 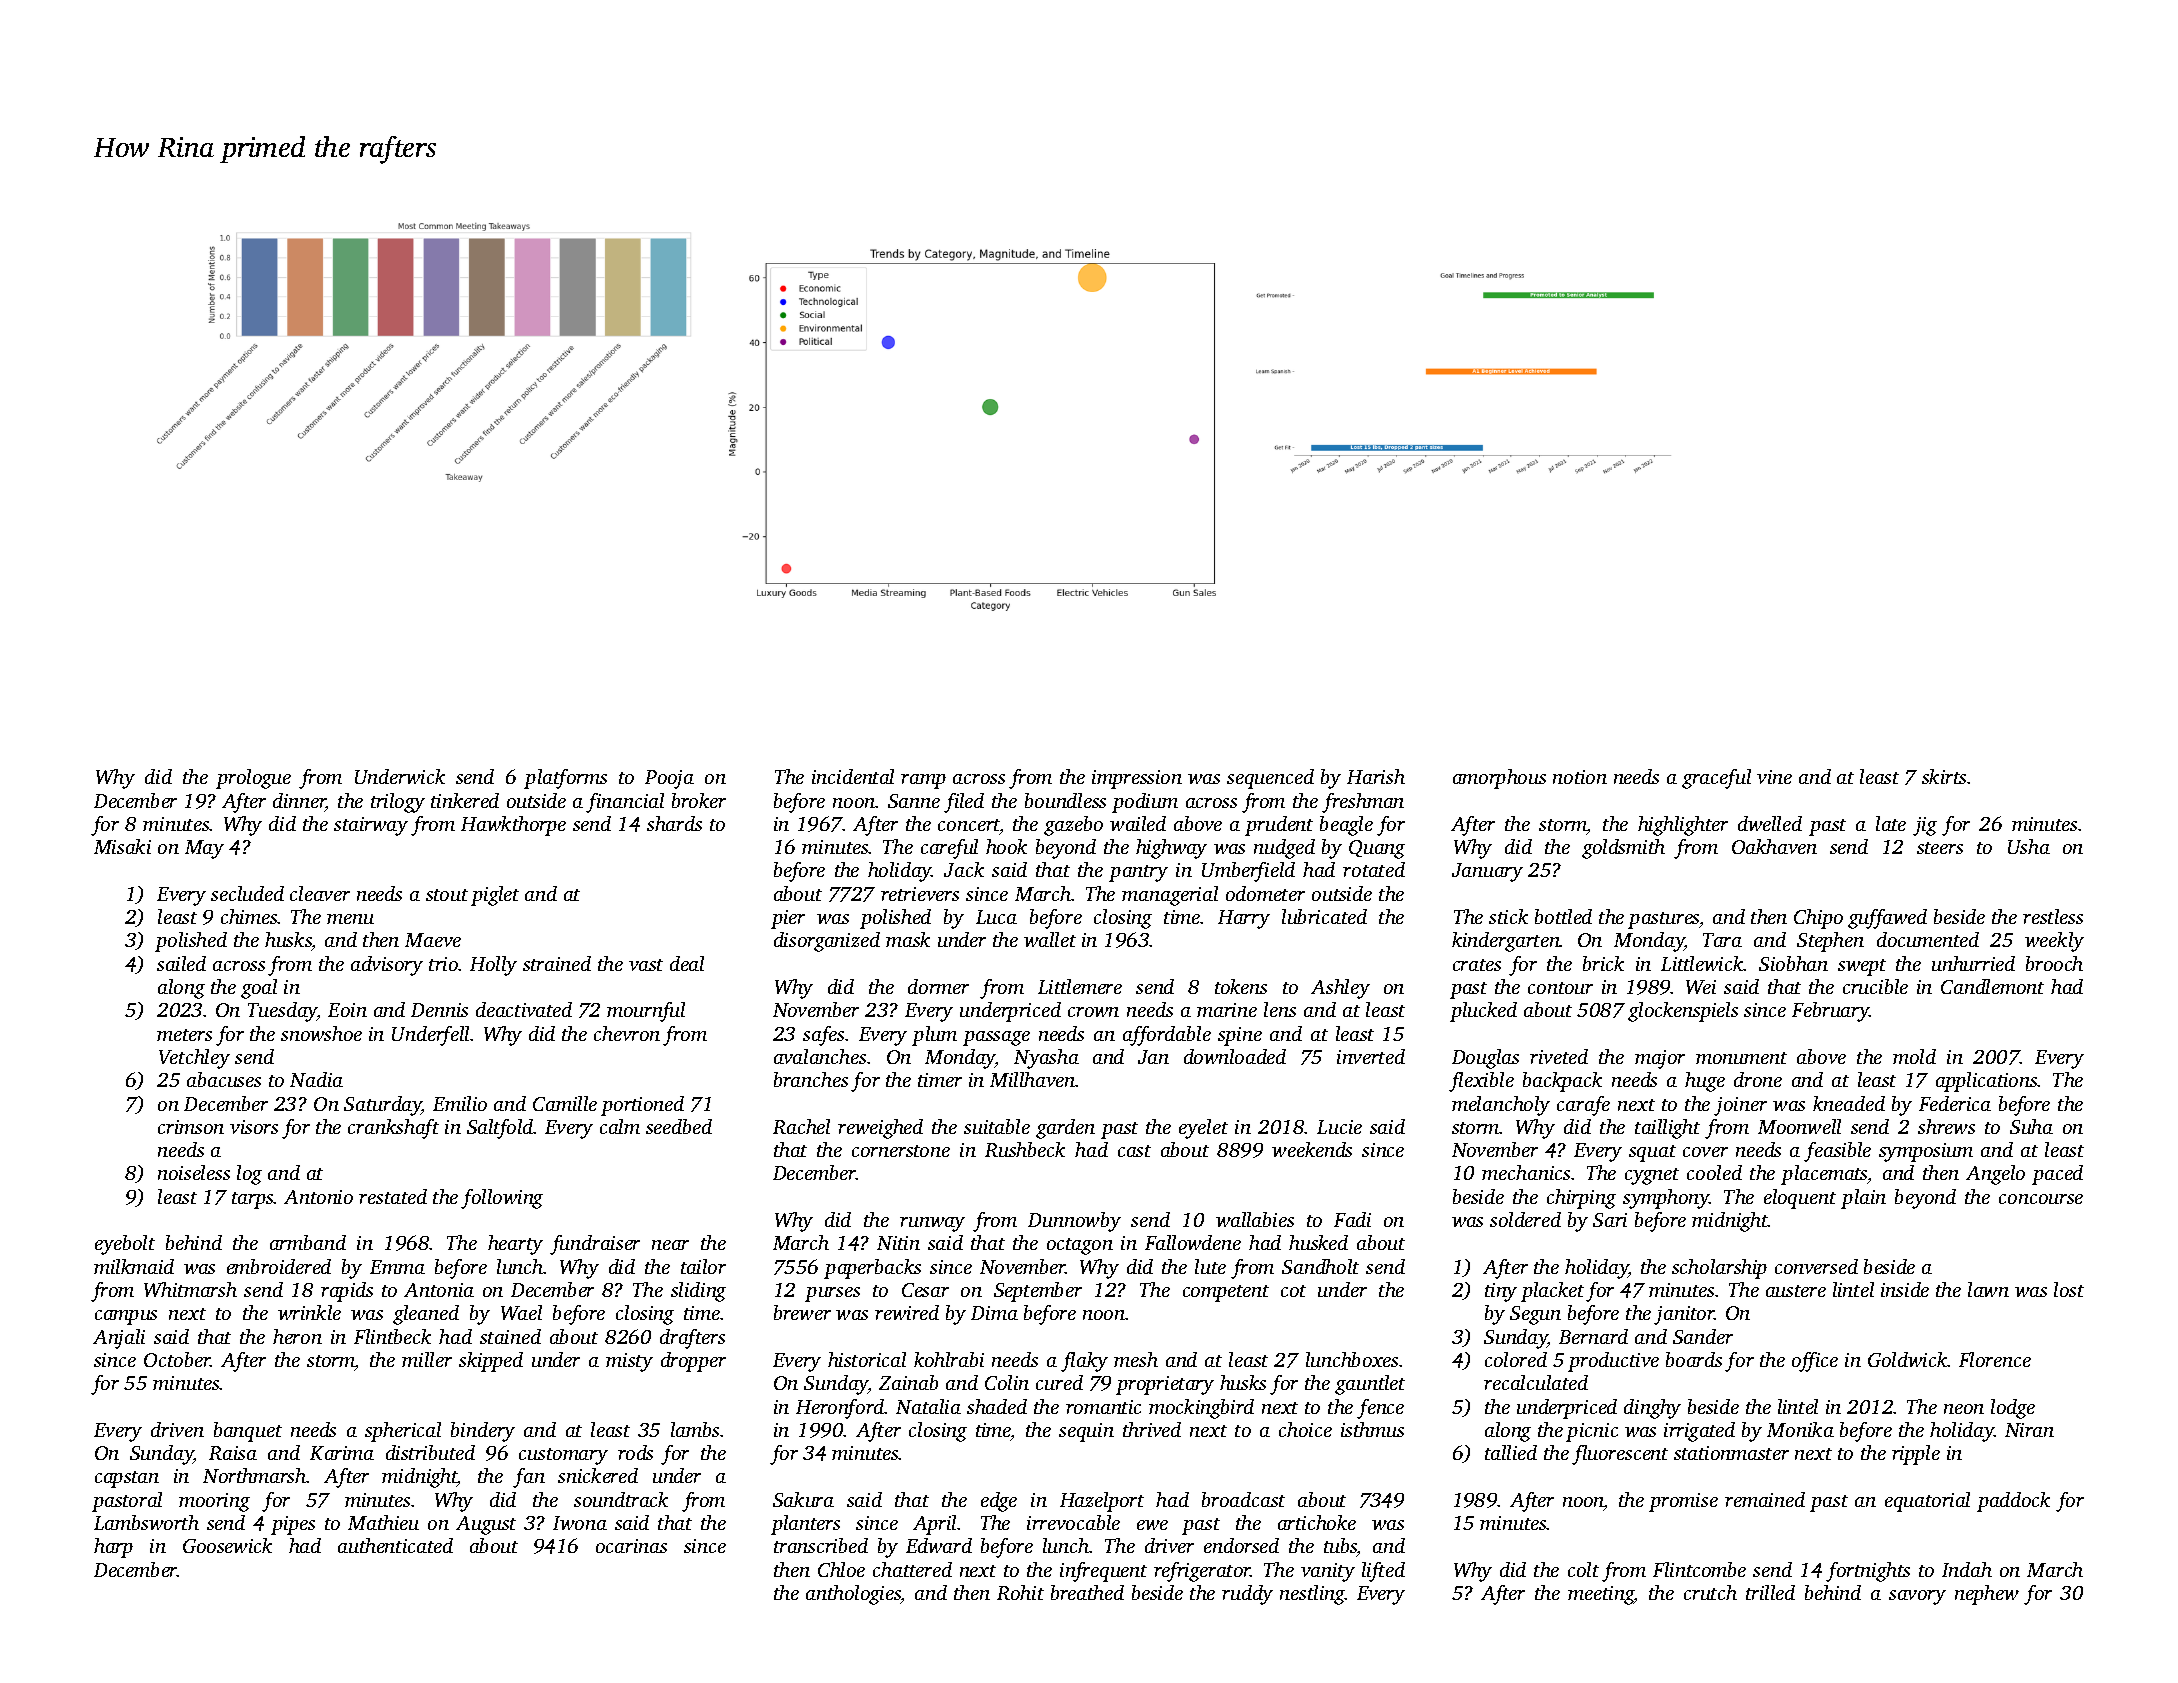 I want to click on restless, so click(x=2053, y=916).
